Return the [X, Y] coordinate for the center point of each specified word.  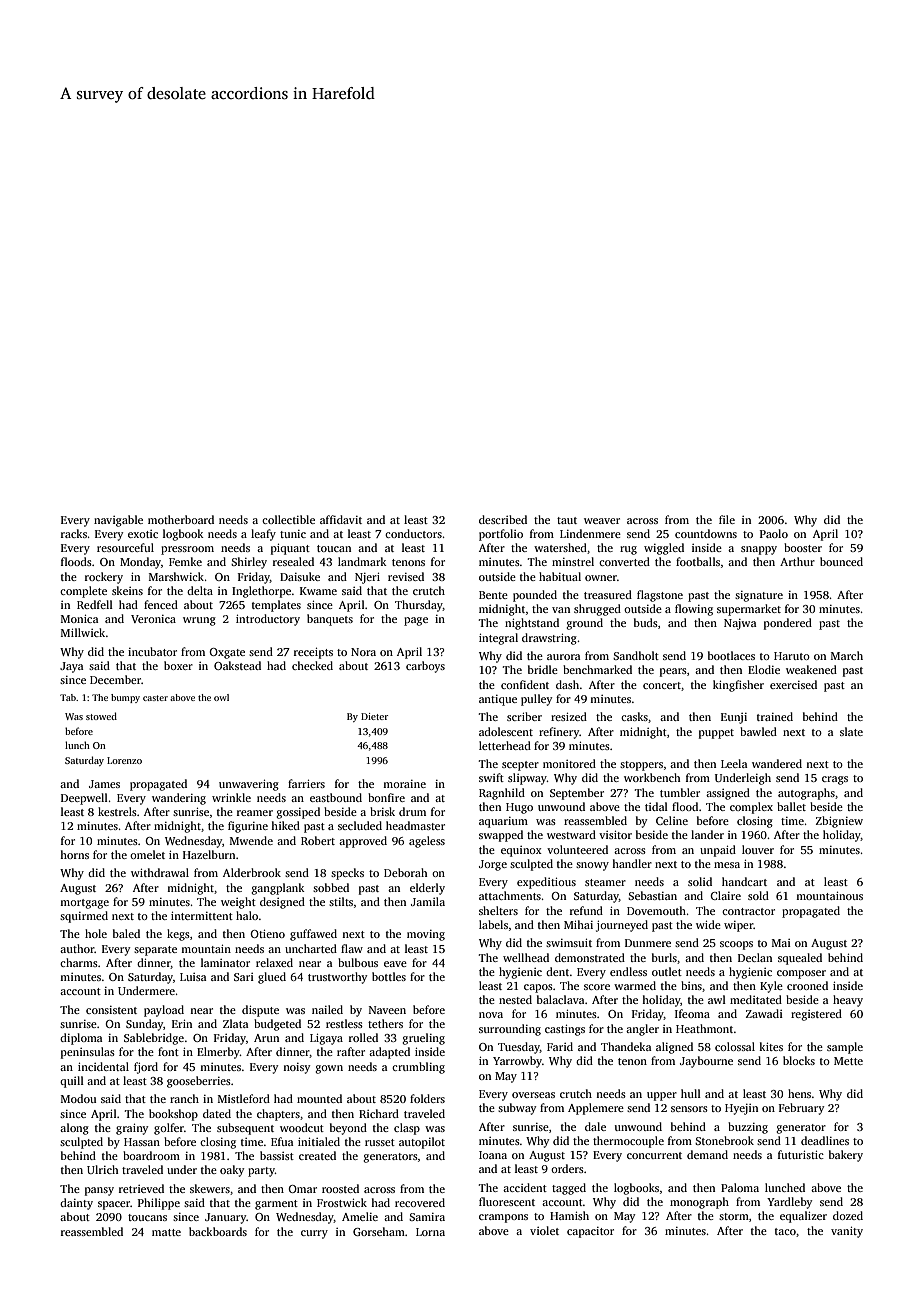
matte [166, 1232]
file [727, 519]
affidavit [341, 519]
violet [544, 1230]
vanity [847, 1232]
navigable [118, 521]
